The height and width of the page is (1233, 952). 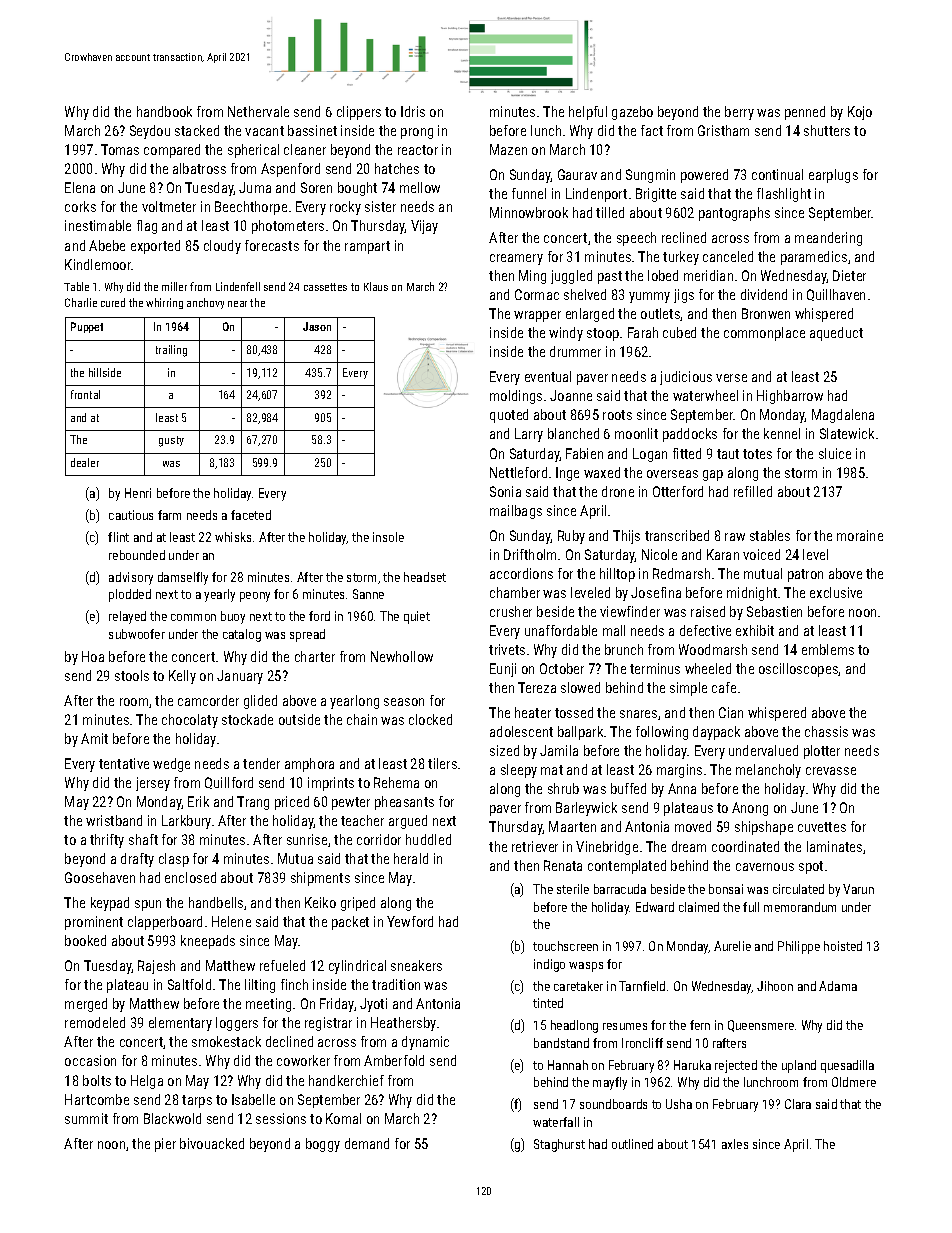 What do you see at coordinates (131, 515) in the page?
I see `cautious` at bounding box center [131, 515].
